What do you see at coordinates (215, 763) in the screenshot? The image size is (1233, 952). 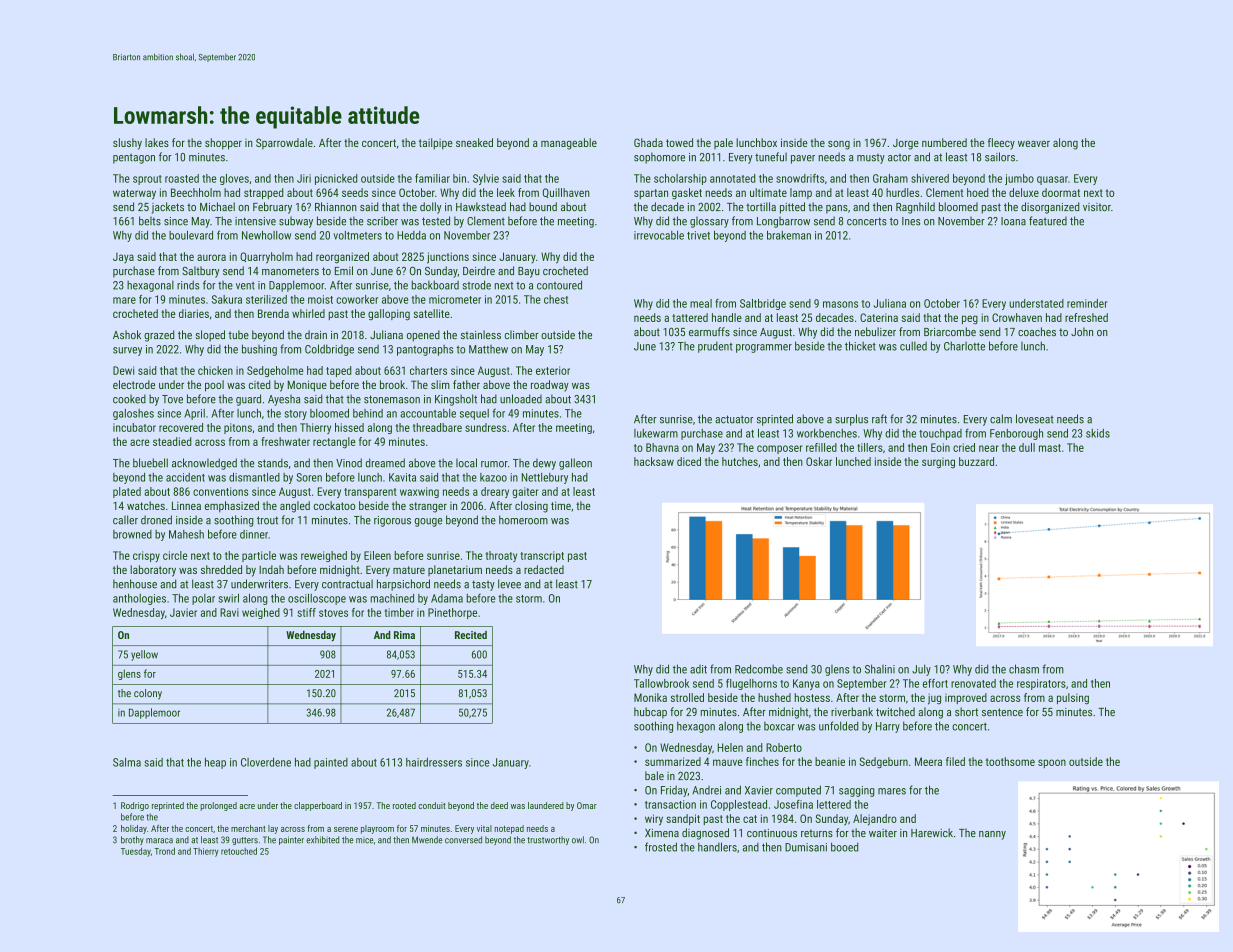 I see `heap` at bounding box center [215, 763].
